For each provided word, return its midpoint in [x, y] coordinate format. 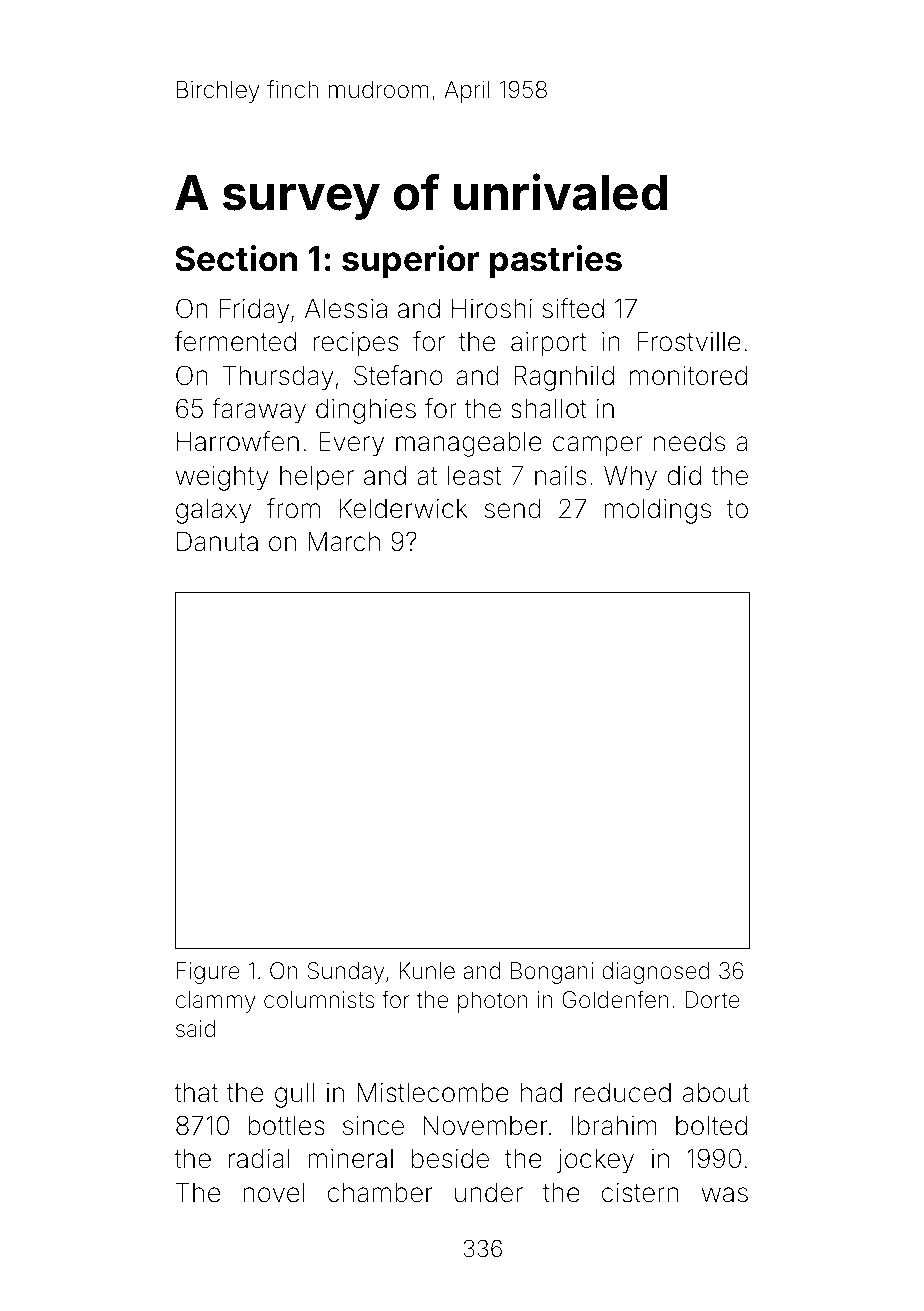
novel [274, 1193]
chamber [380, 1193]
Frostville [689, 342]
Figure [208, 973]
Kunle [427, 971]
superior [410, 261]
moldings [657, 511]
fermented [235, 341]
